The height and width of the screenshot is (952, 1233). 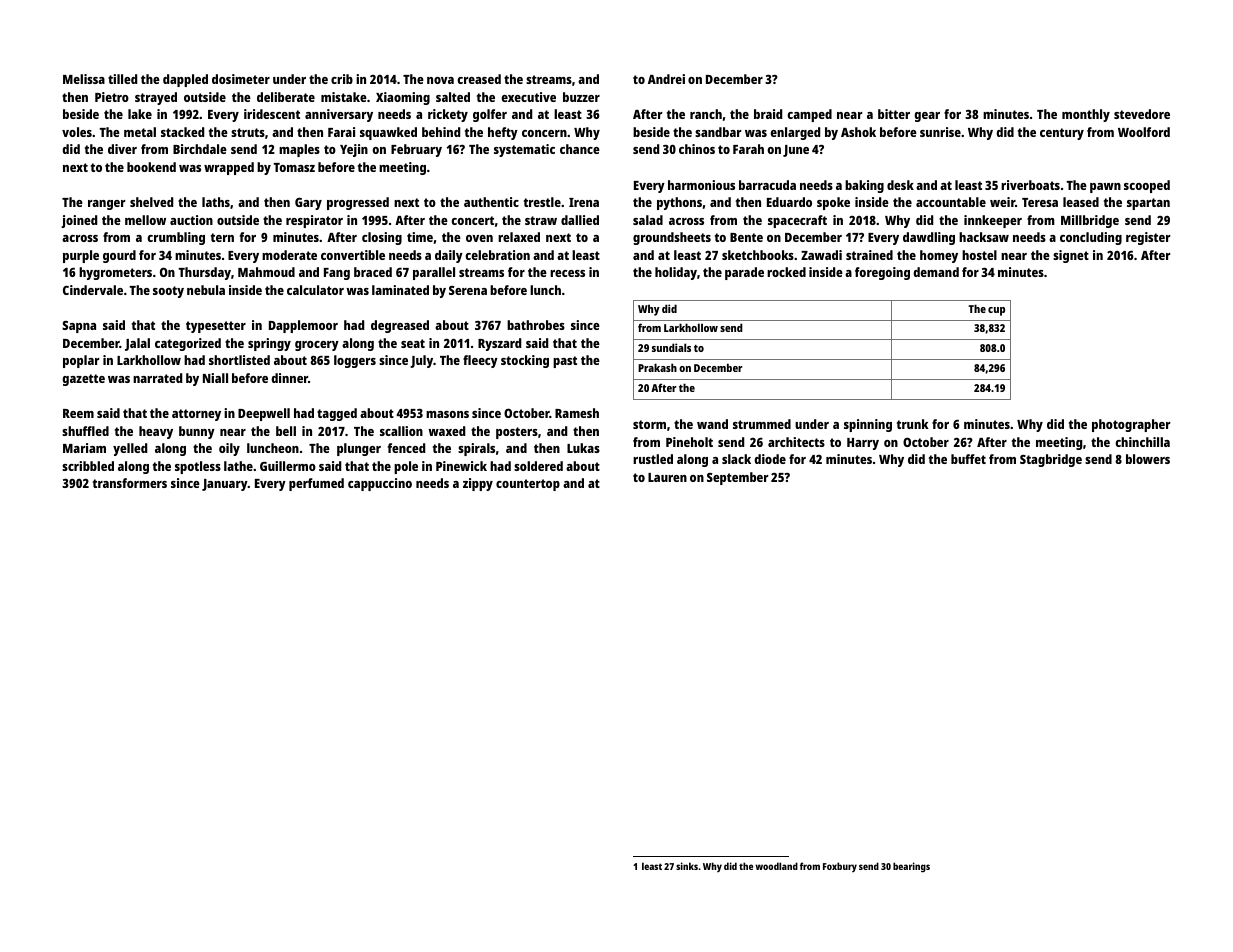 I want to click on bunny, so click(x=197, y=432).
